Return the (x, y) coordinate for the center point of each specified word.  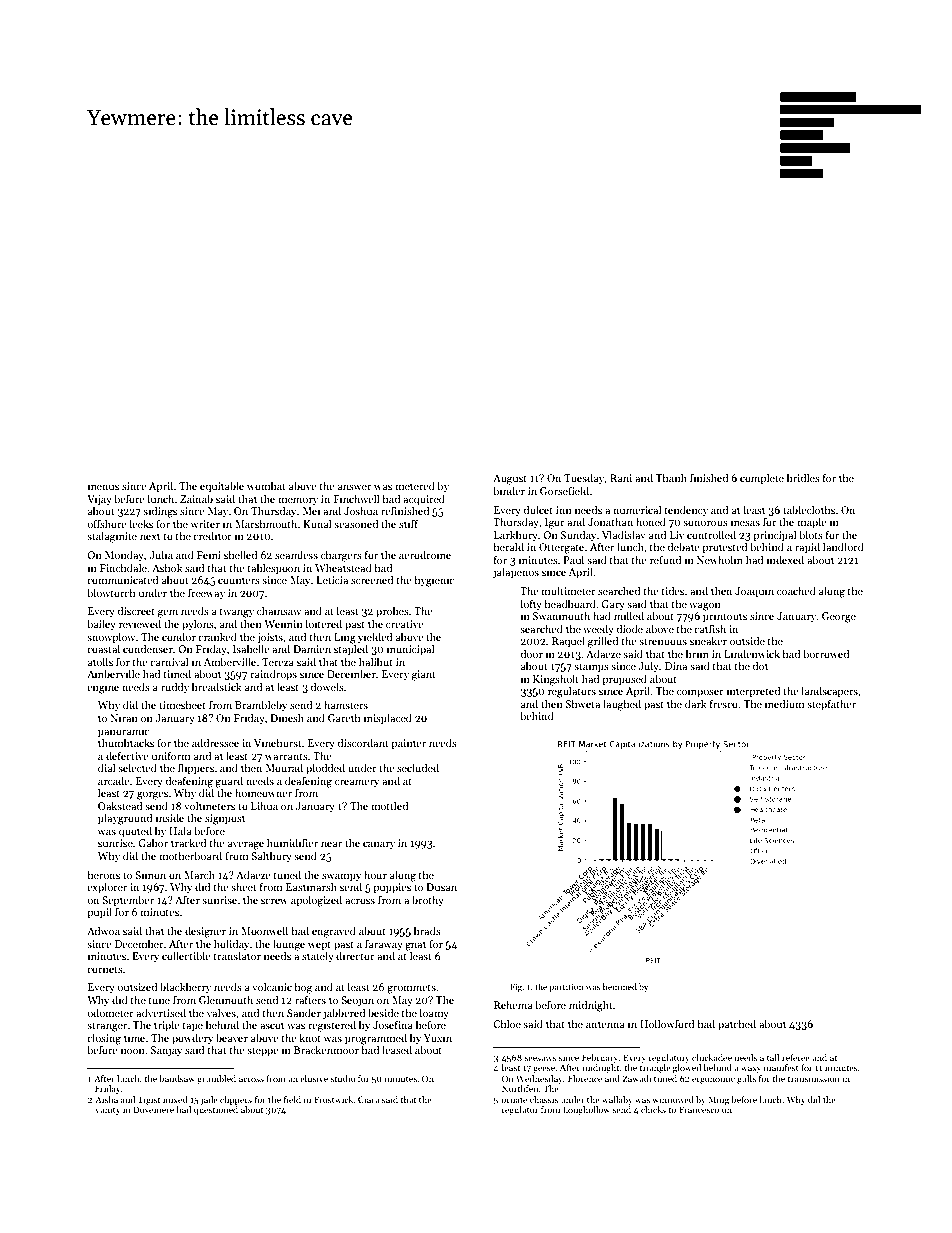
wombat (266, 485)
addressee (215, 742)
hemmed (620, 986)
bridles (803, 477)
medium (784, 703)
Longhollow (586, 1110)
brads (427, 930)
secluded (418, 767)
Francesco (699, 1109)
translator (237, 955)
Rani (621, 478)
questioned (216, 1110)
